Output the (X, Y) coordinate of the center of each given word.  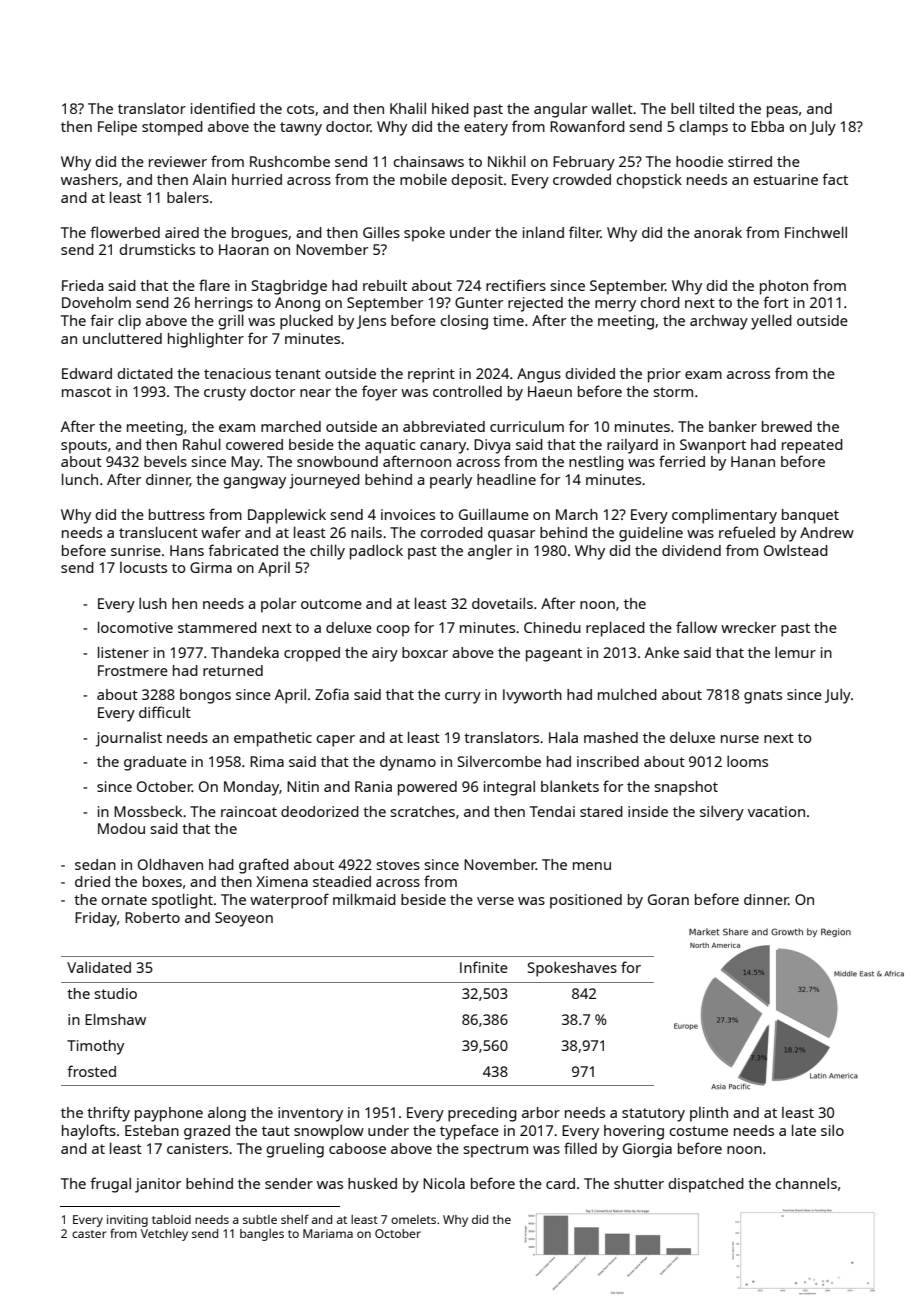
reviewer (178, 161)
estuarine (785, 179)
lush (153, 603)
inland (543, 232)
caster (89, 1234)
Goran (668, 899)
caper (335, 741)
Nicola (444, 1183)
